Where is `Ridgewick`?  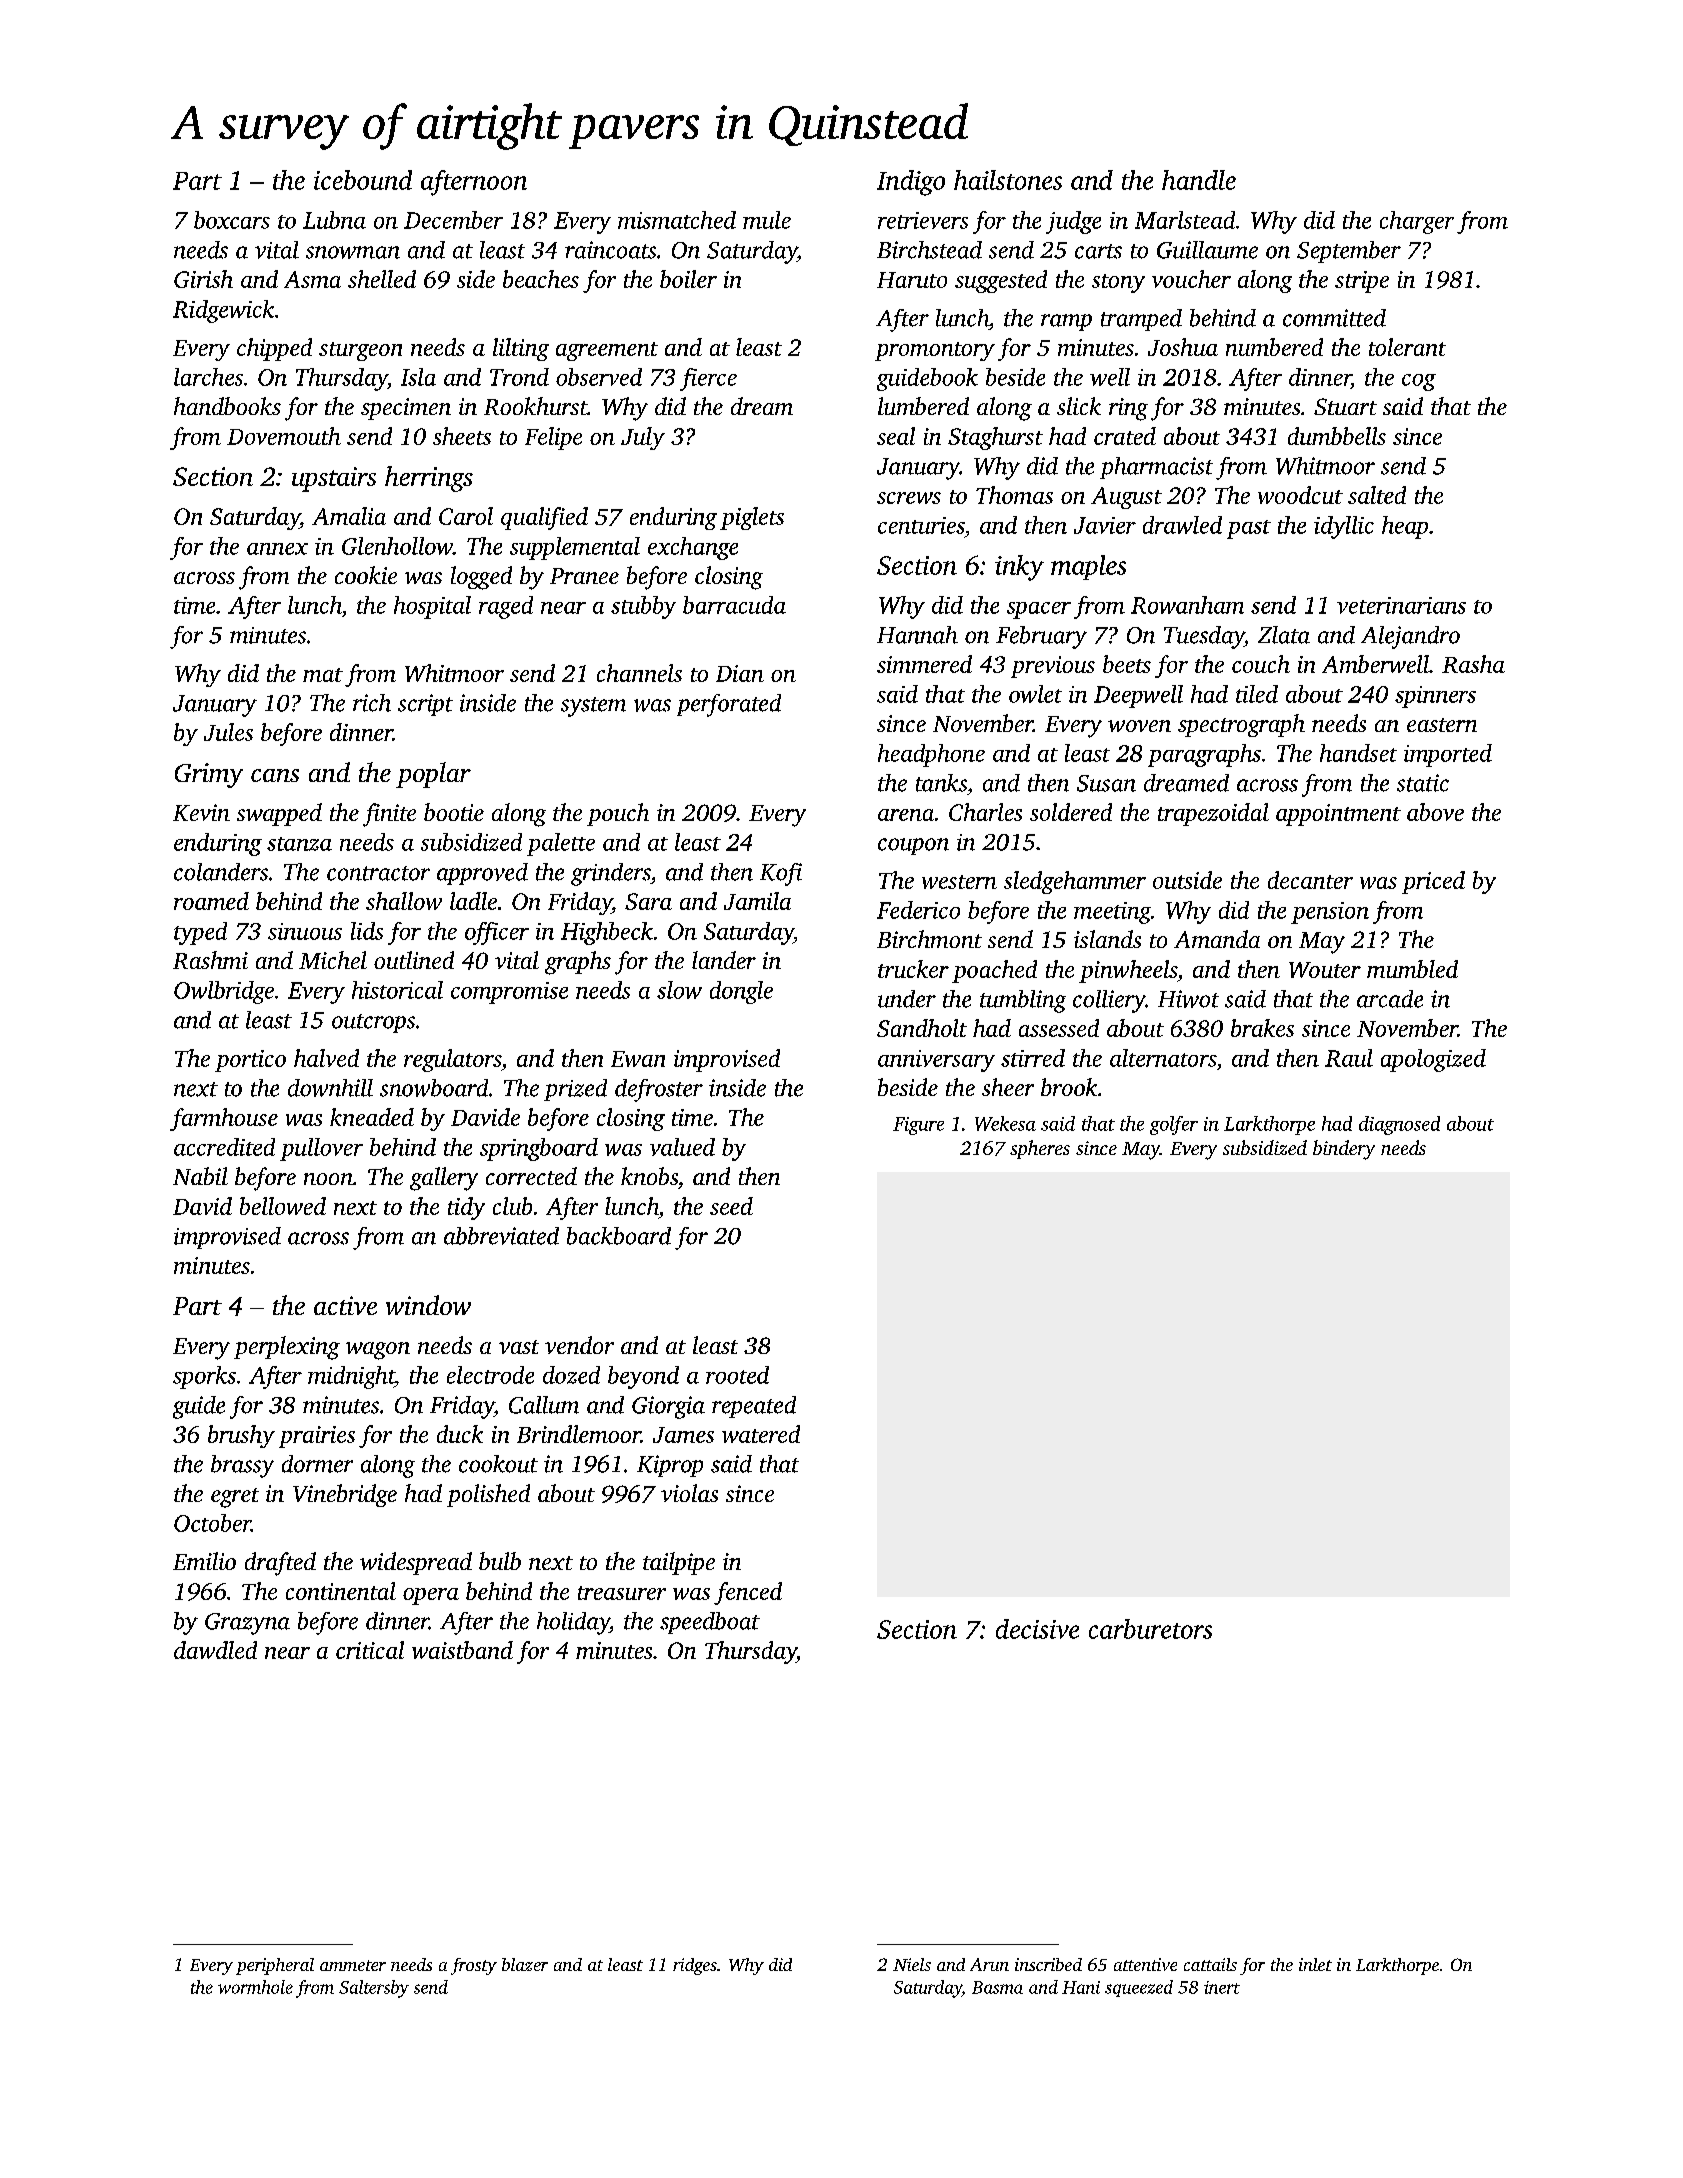
Ridgewick is located at coordinates (223, 311).
